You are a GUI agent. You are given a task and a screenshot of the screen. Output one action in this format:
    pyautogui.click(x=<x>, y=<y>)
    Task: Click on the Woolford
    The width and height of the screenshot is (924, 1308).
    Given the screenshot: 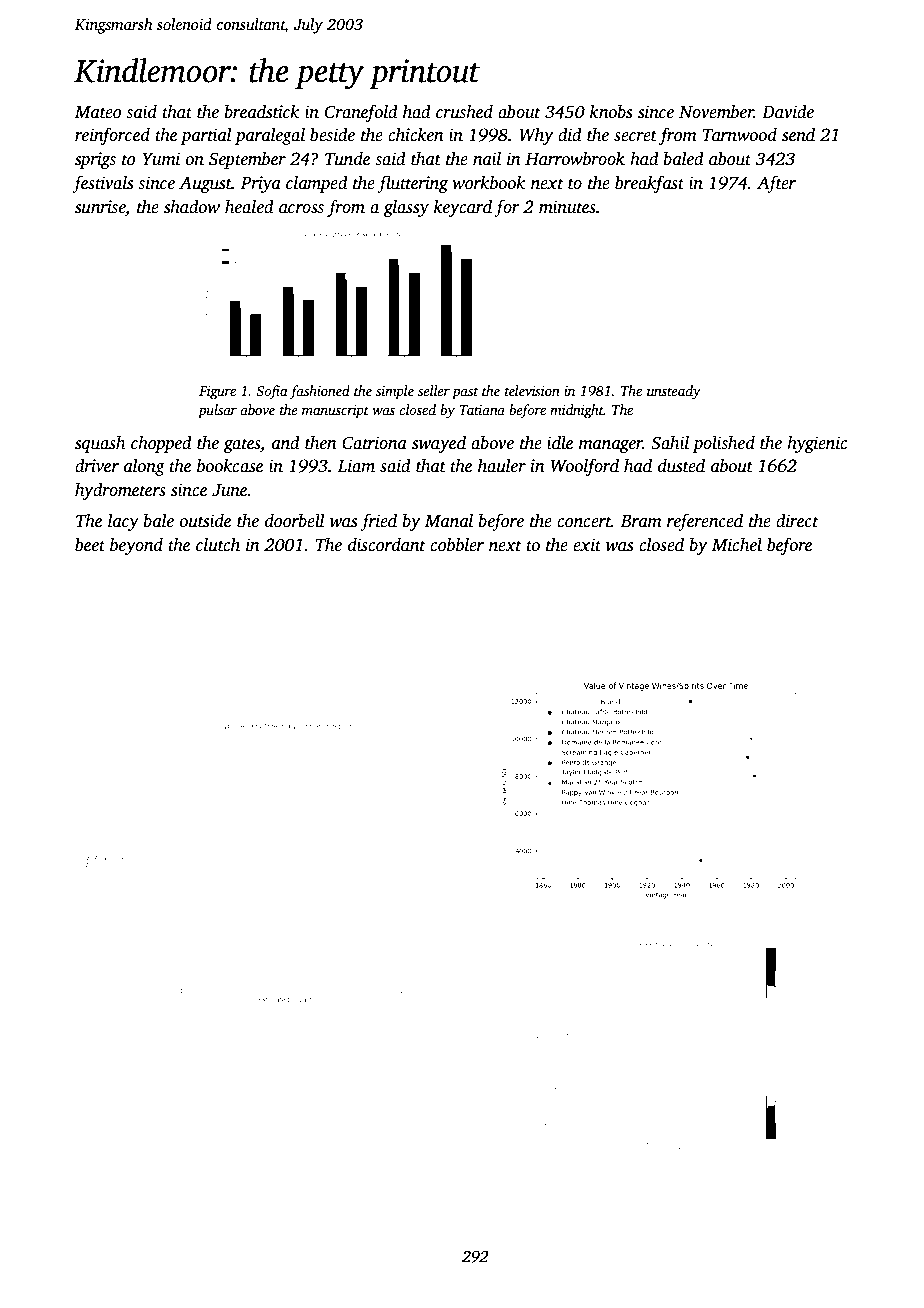 What is the action you would take?
    pyautogui.click(x=585, y=467)
